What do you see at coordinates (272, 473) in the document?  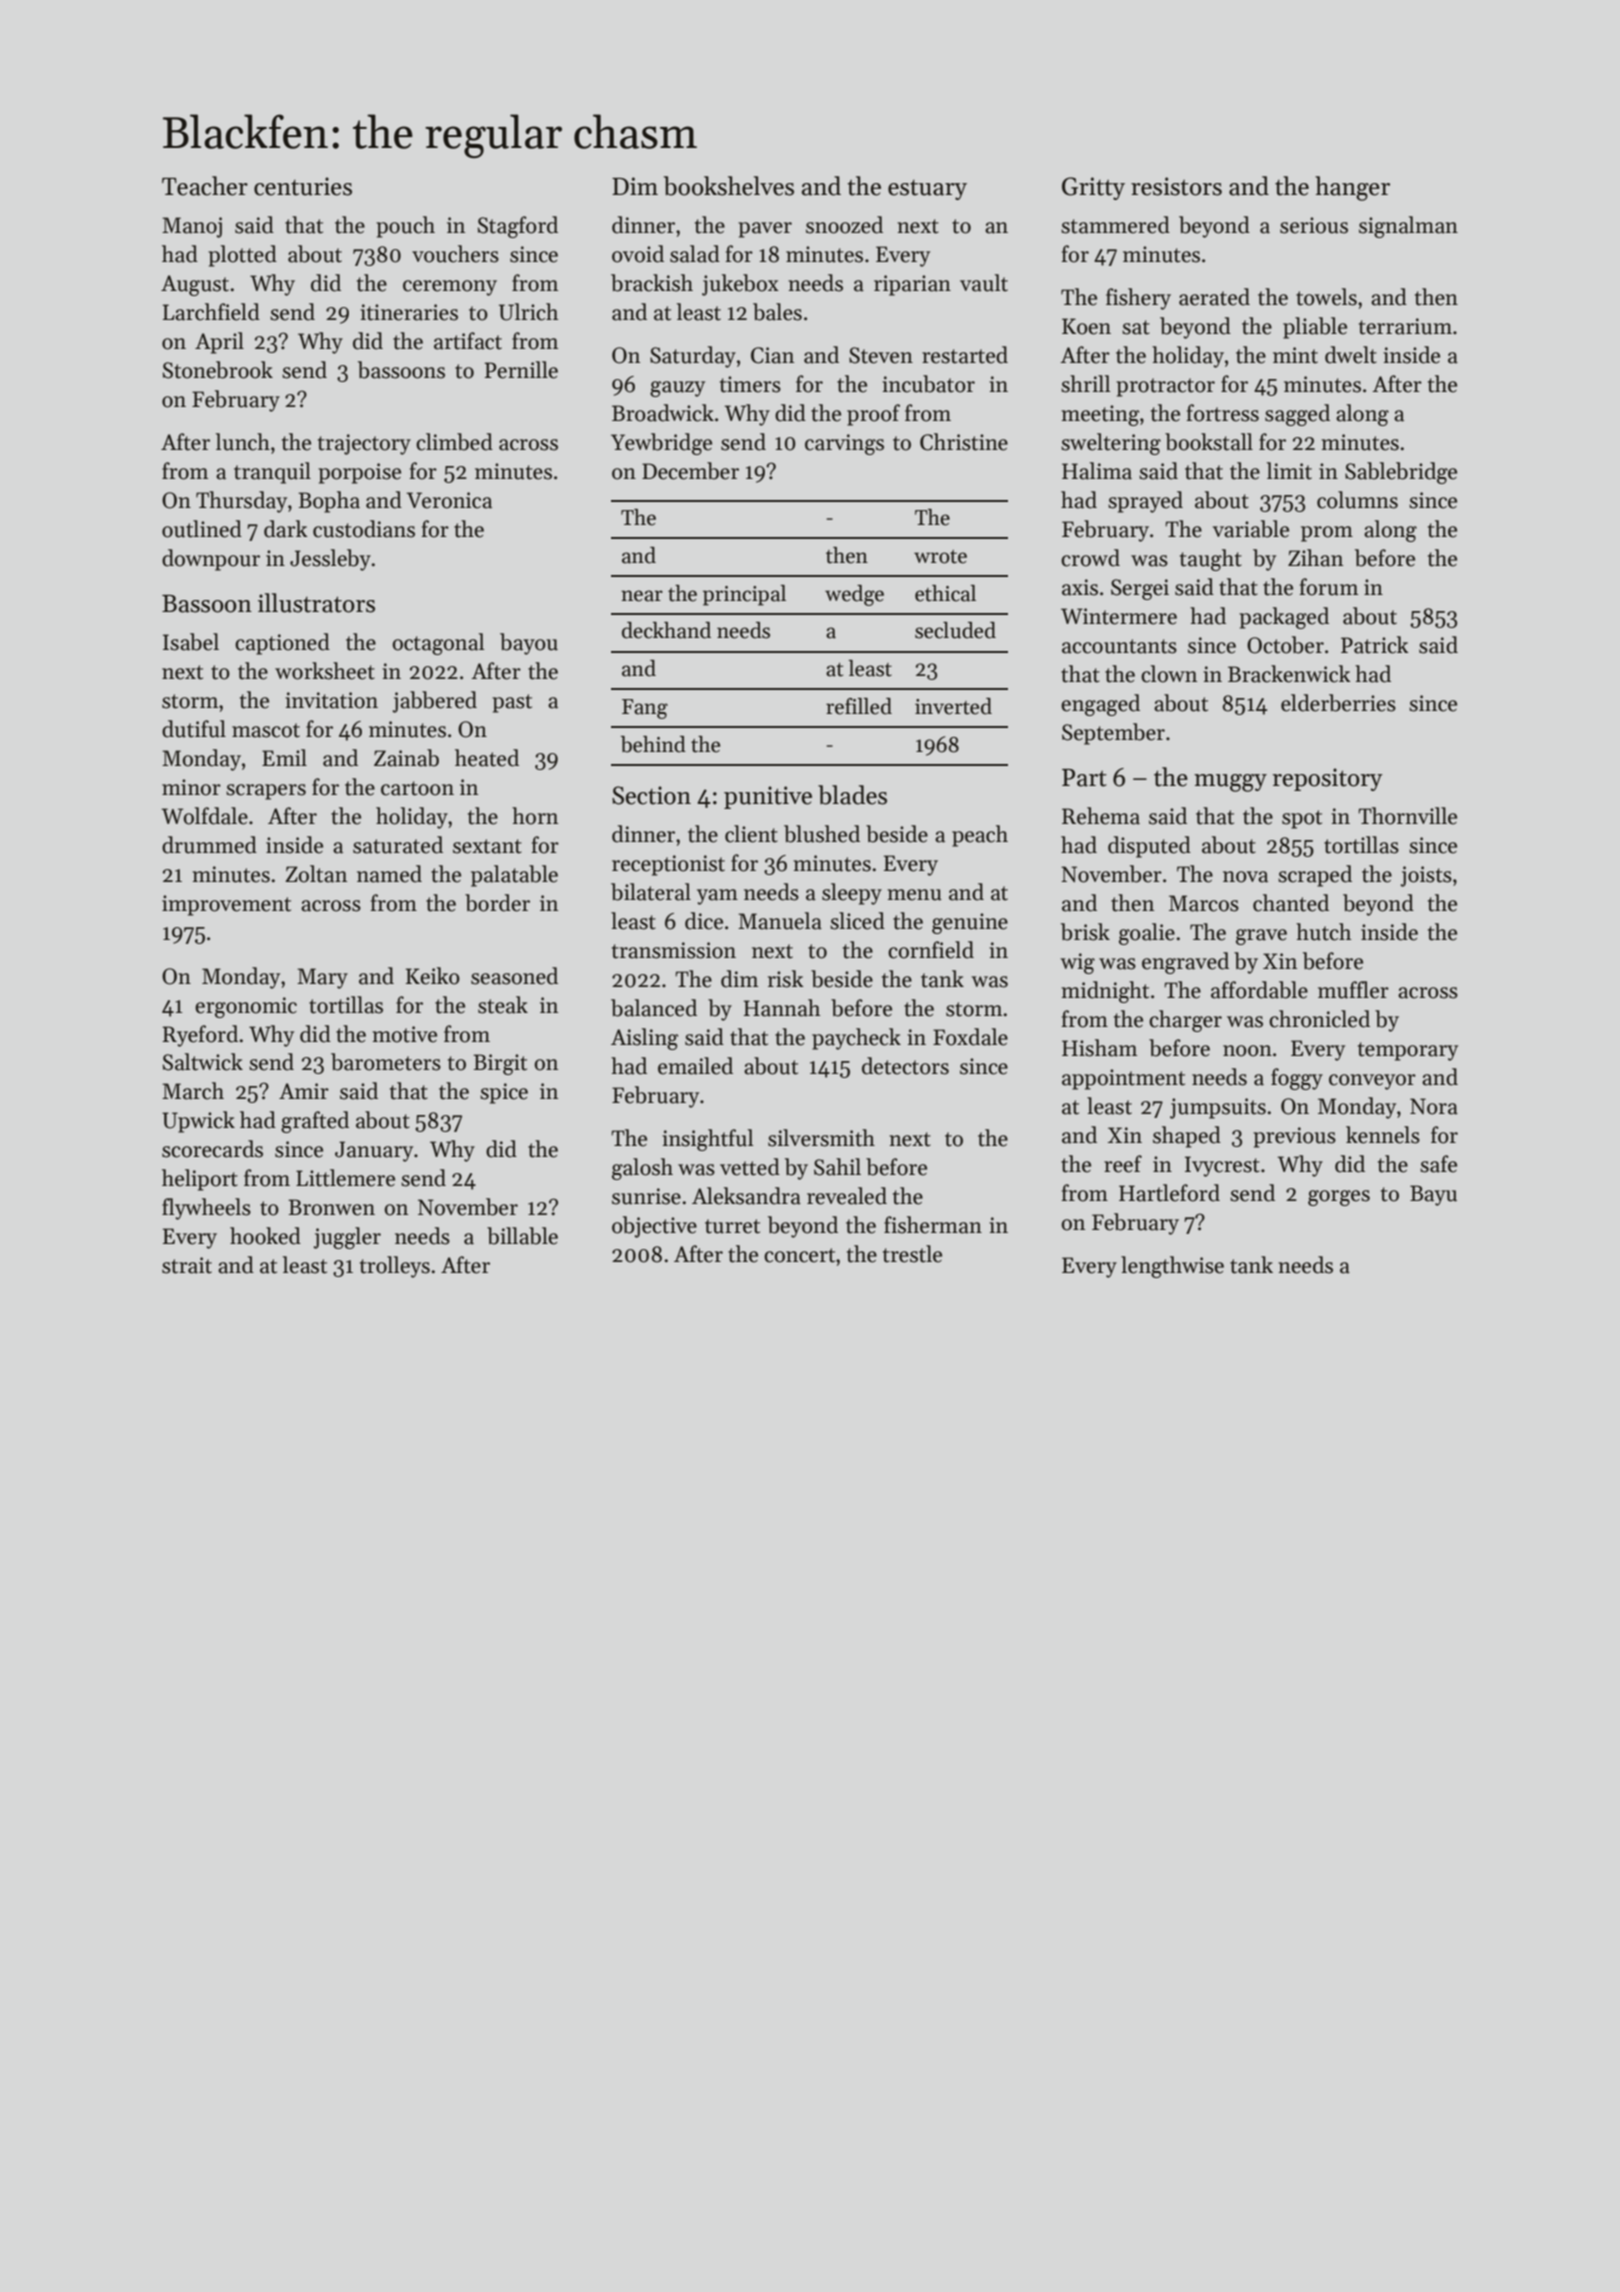 I see `tranquil` at bounding box center [272, 473].
